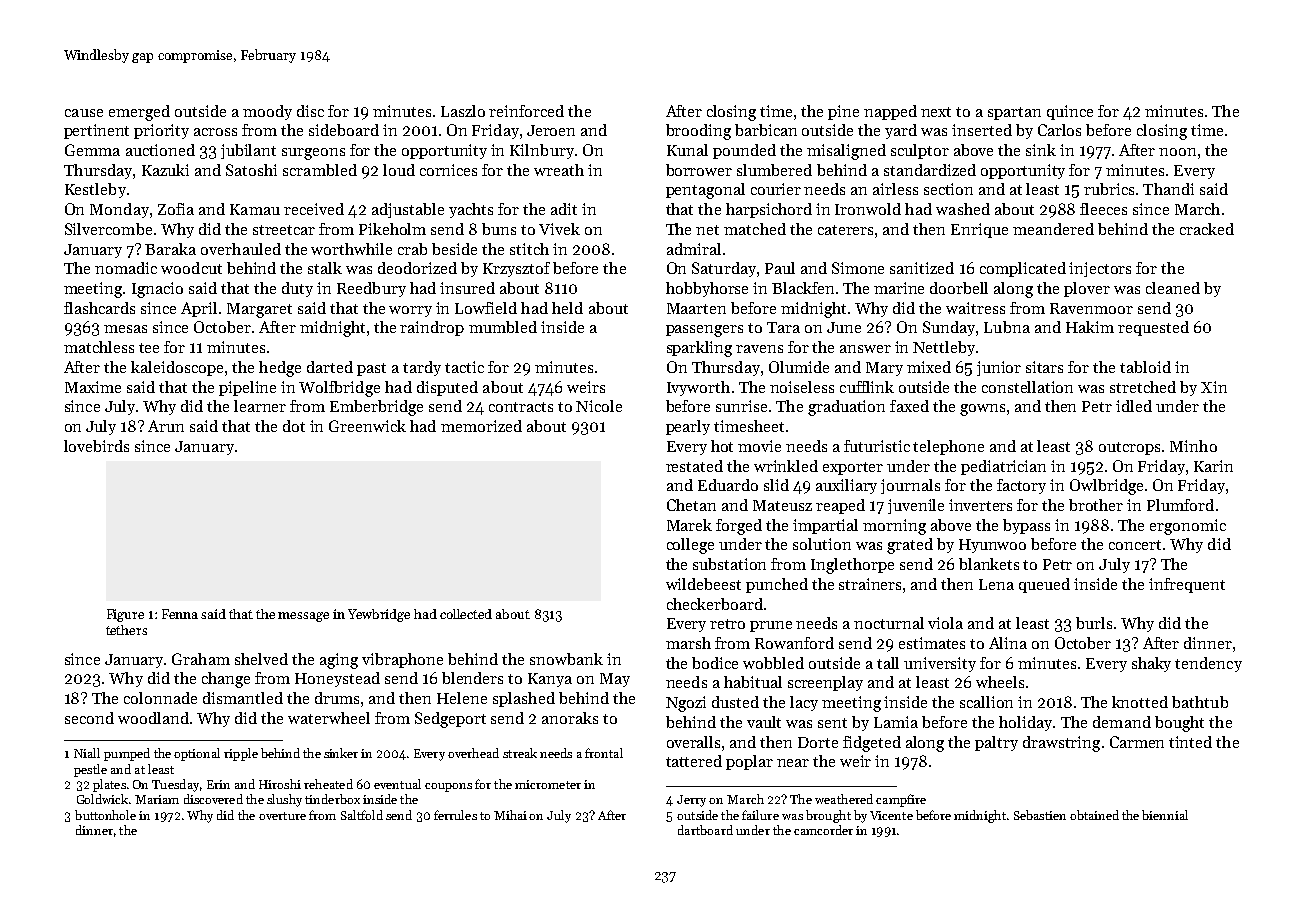  What do you see at coordinates (729, 564) in the image?
I see `substation` at bounding box center [729, 564].
